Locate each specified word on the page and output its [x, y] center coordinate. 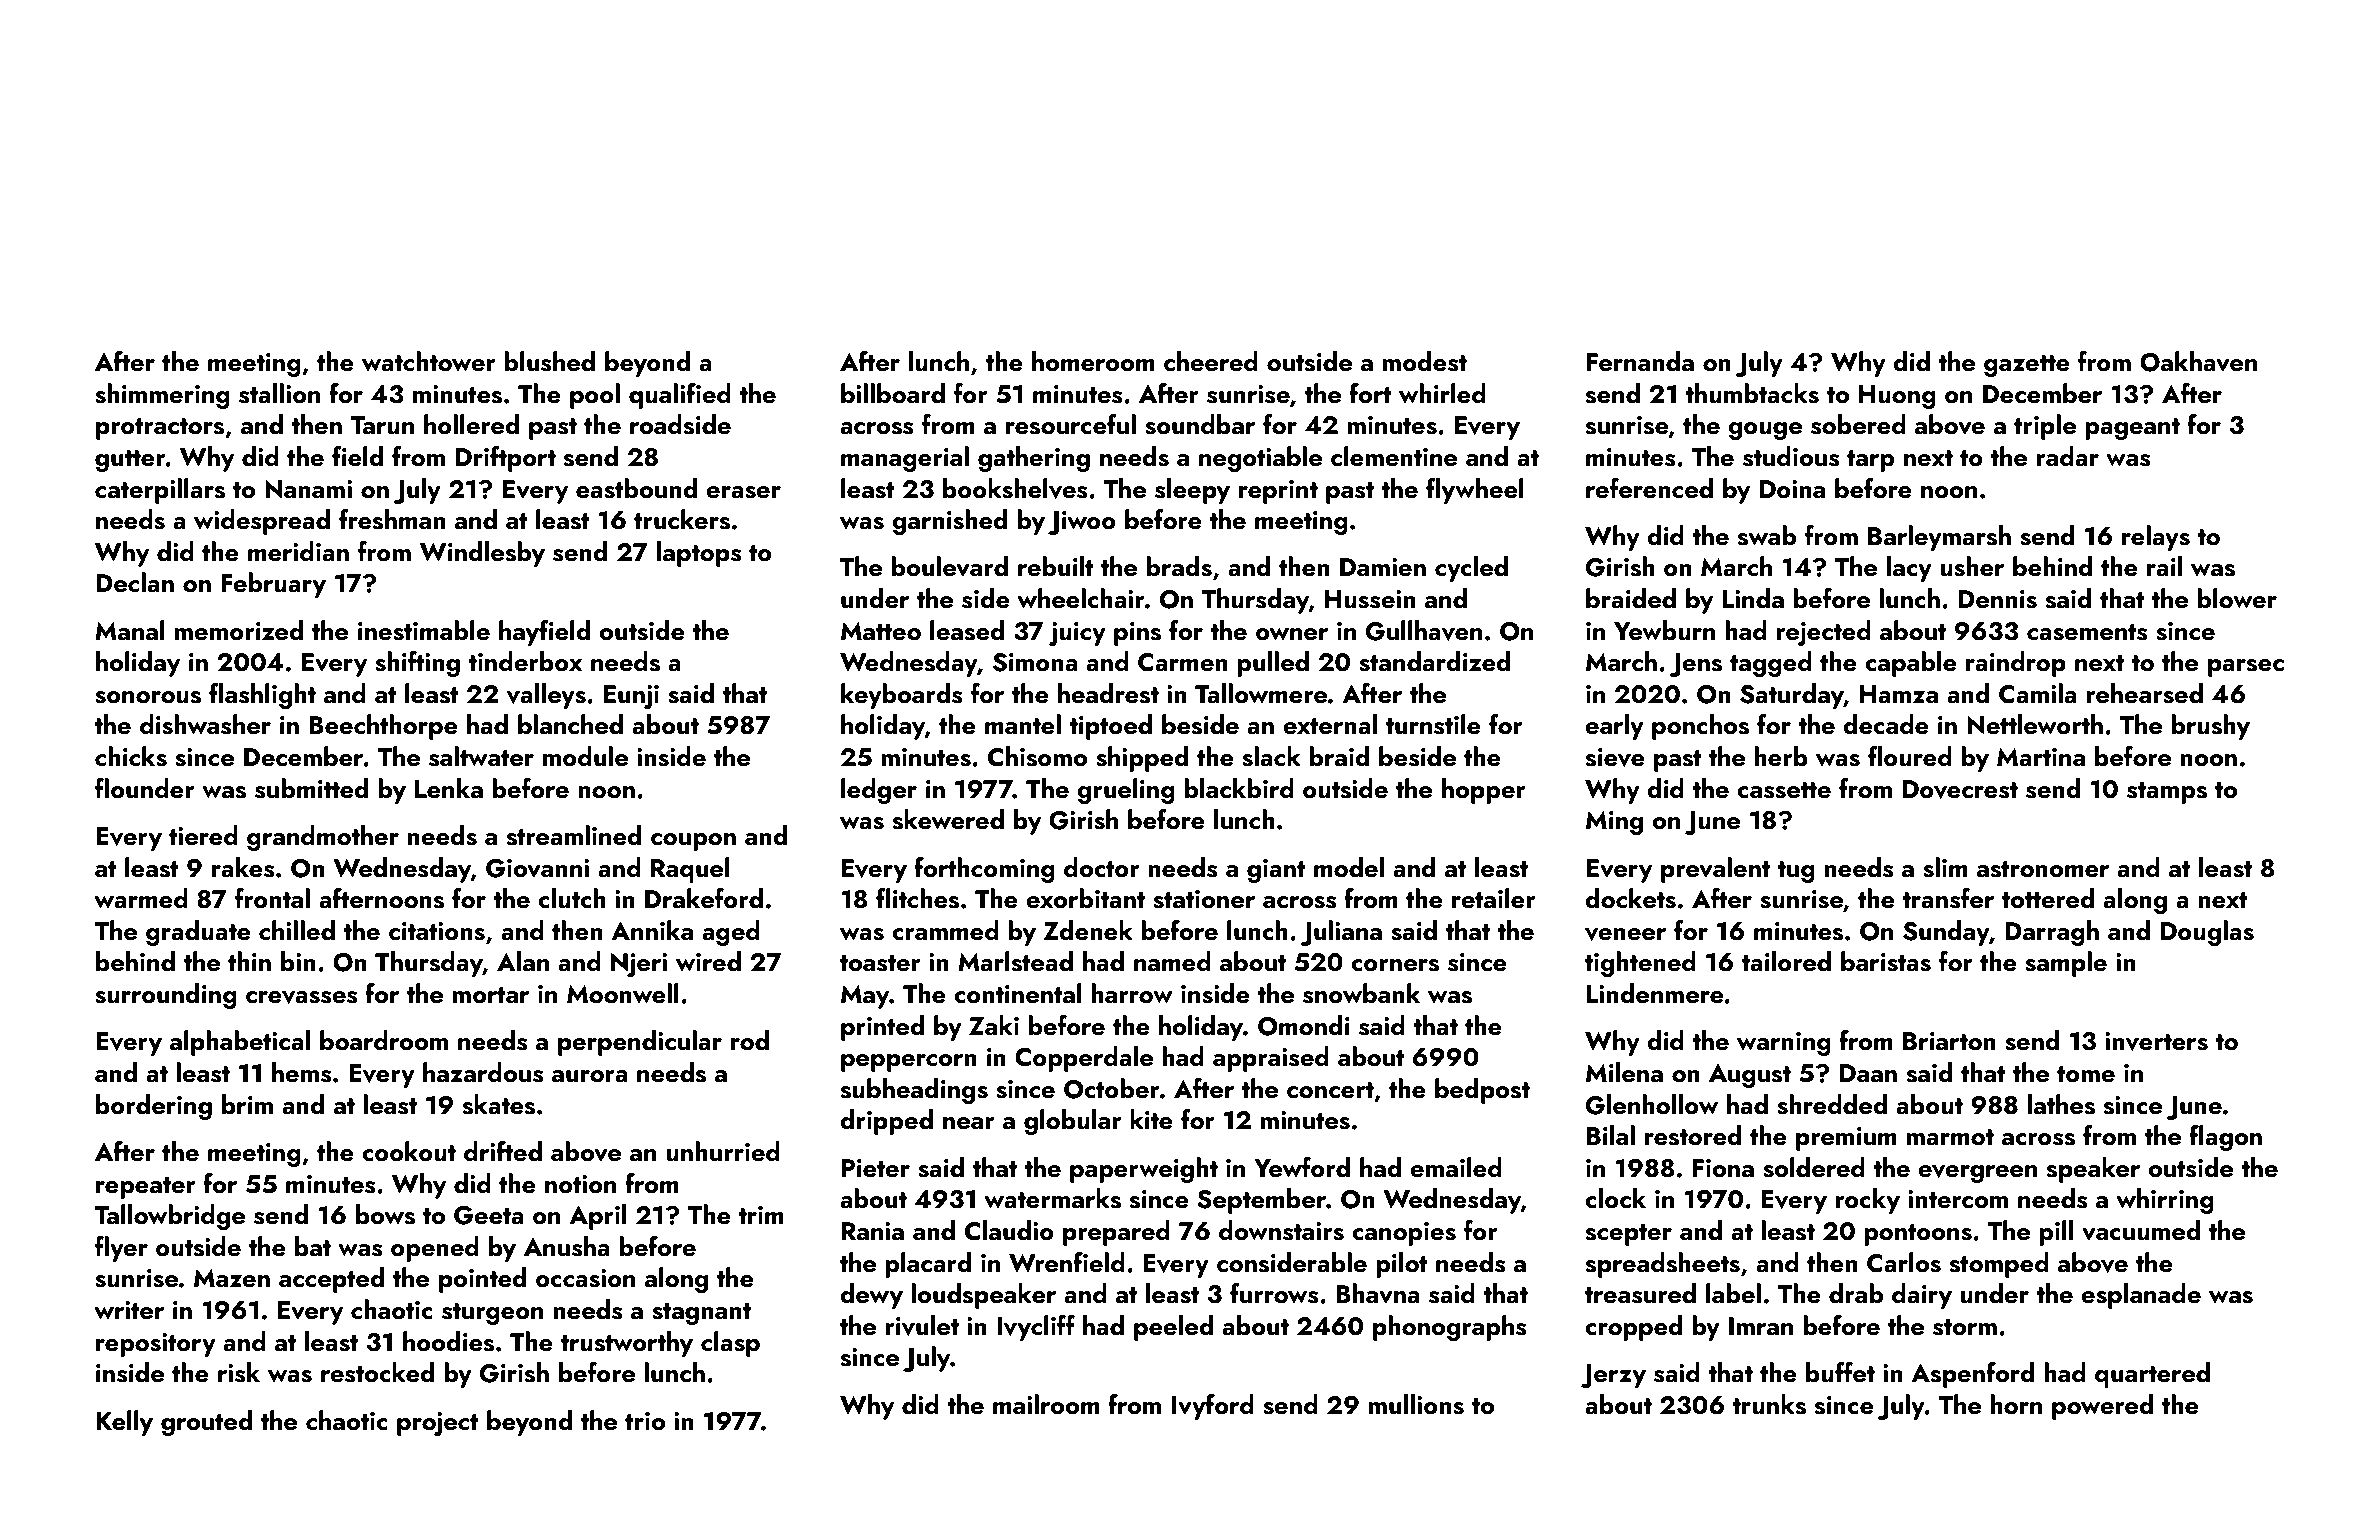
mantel [1023, 724]
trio [645, 1421]
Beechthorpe [383, 727]
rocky [1867, 1201]
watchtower [429, 361]
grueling [1126, 791]
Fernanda [1640, 361]
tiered [203, 835]
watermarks [1052, 1198]
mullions [1416, 1404]
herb [1781, 756]
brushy [2210, 727]
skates [498, 1104]
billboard [893, 393]
